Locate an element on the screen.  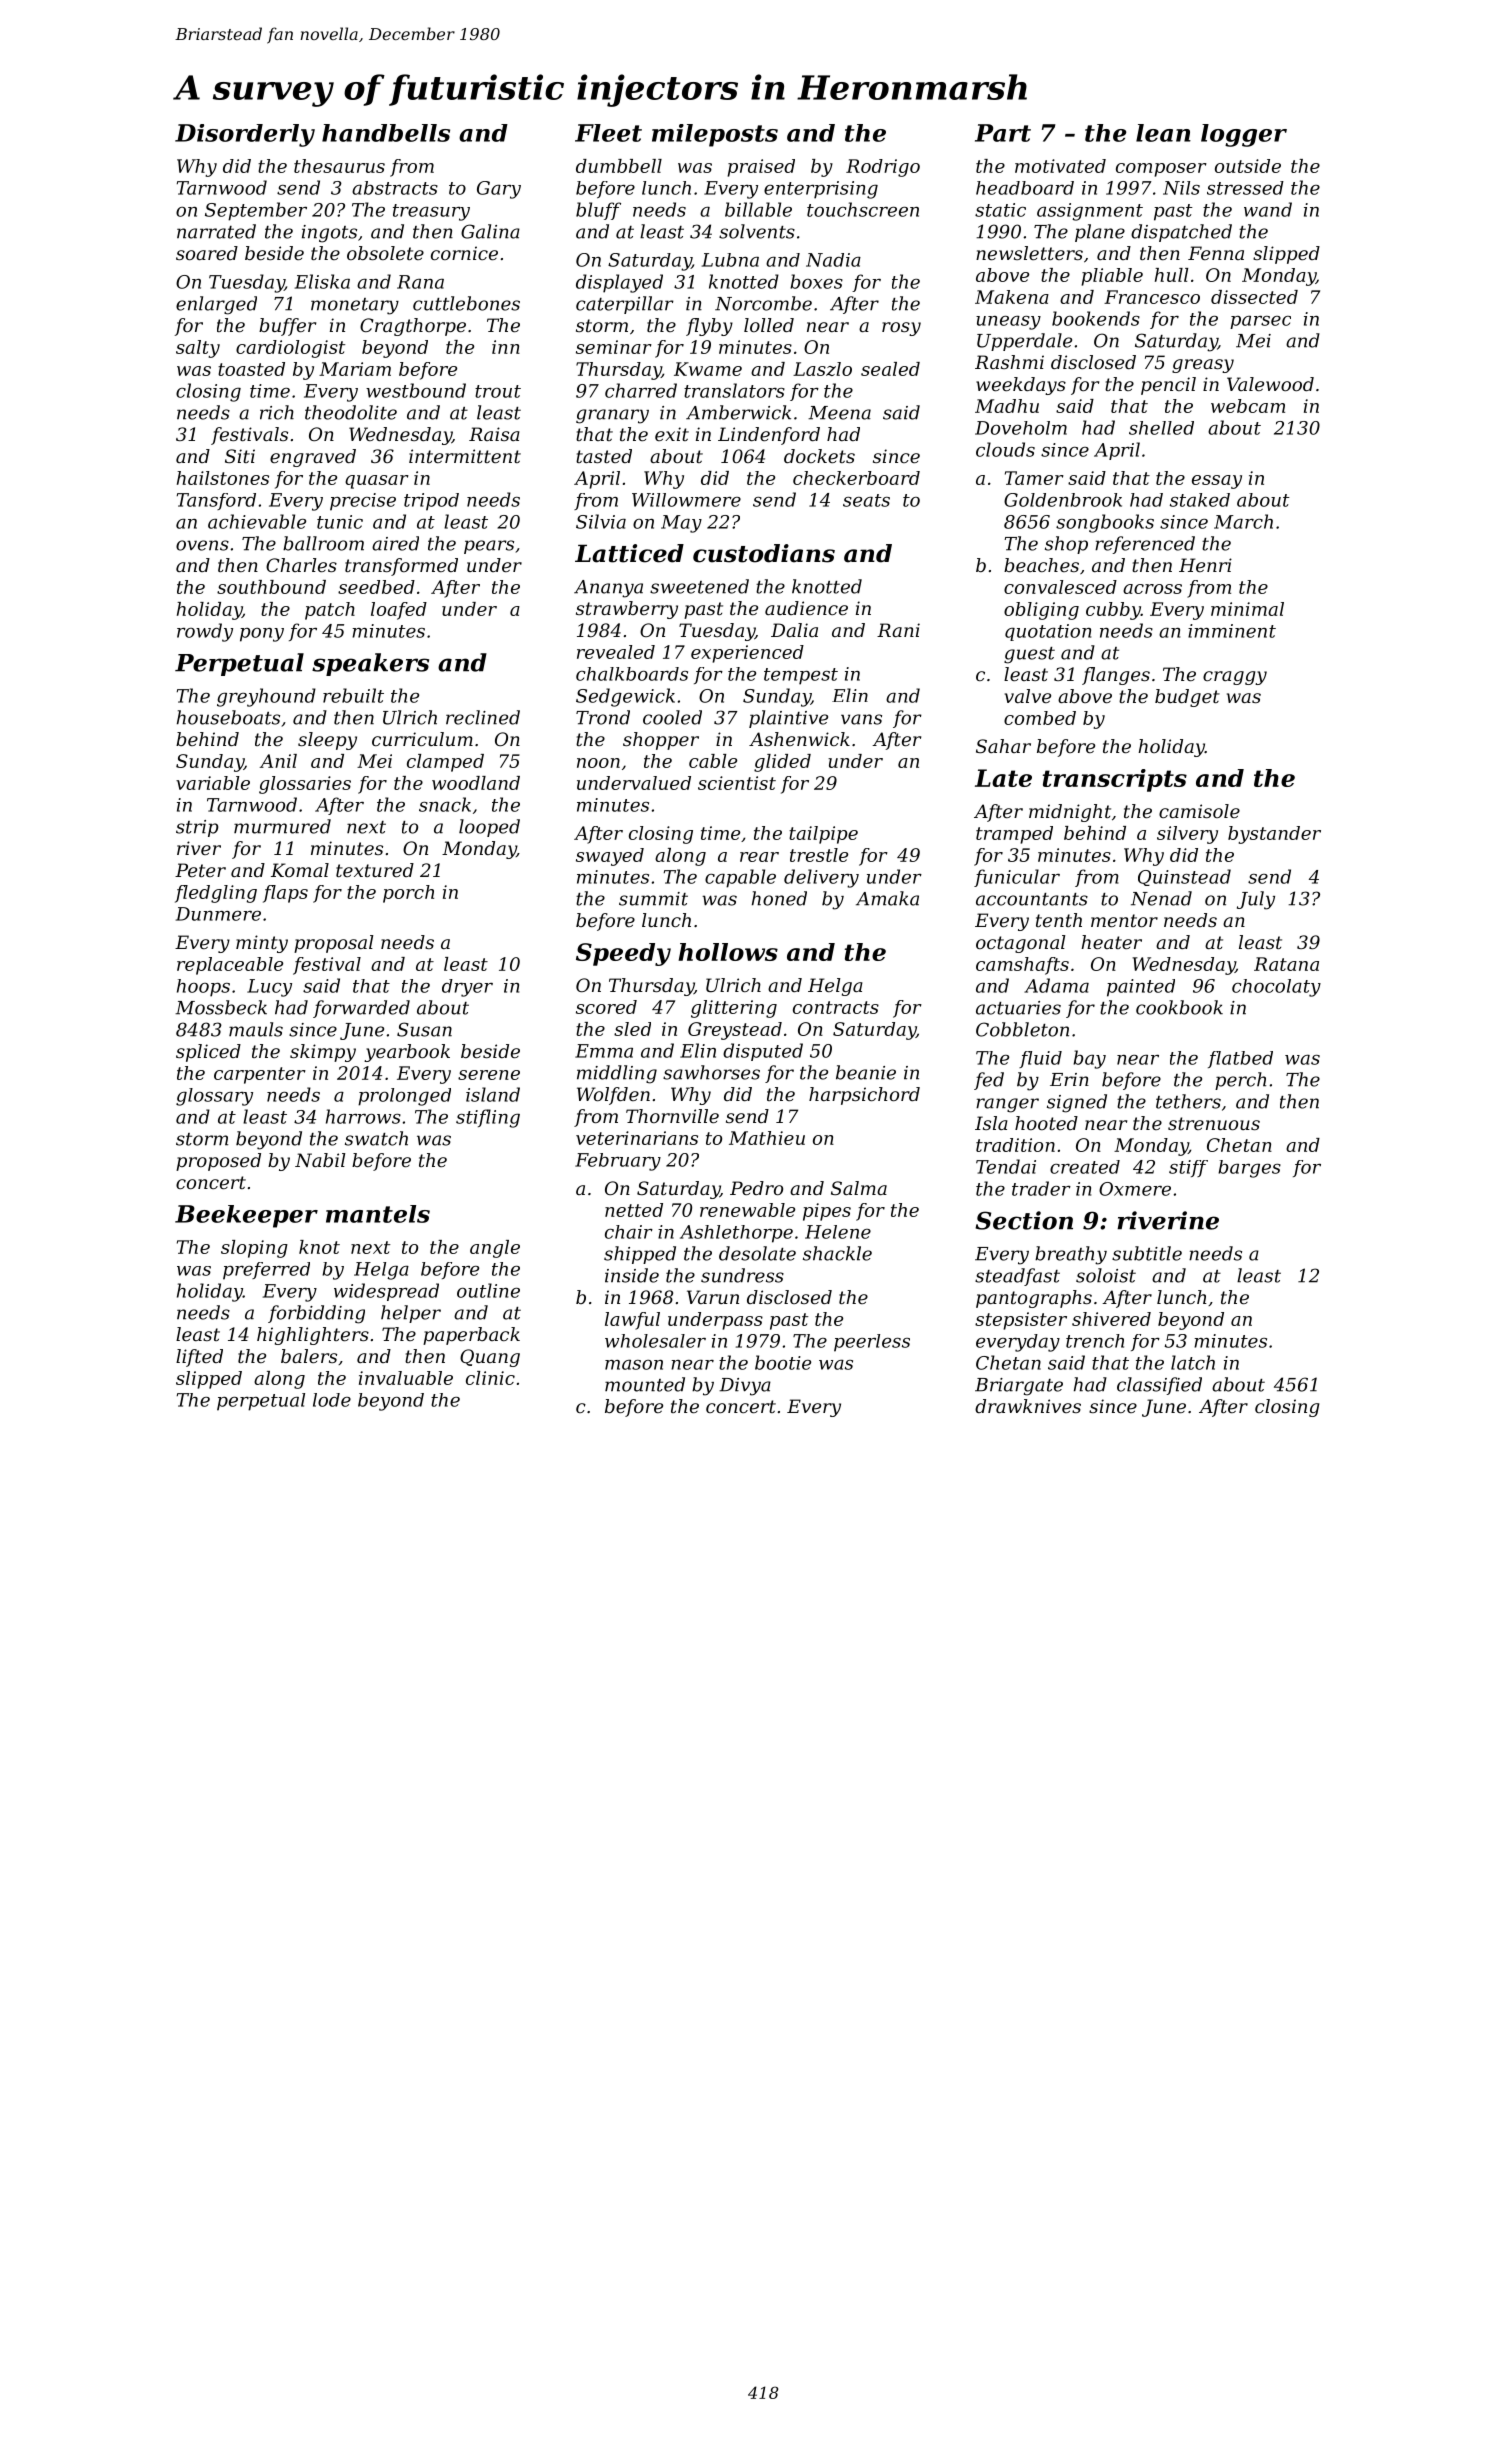
Upperdale is located at coordinates (1024, 342).
